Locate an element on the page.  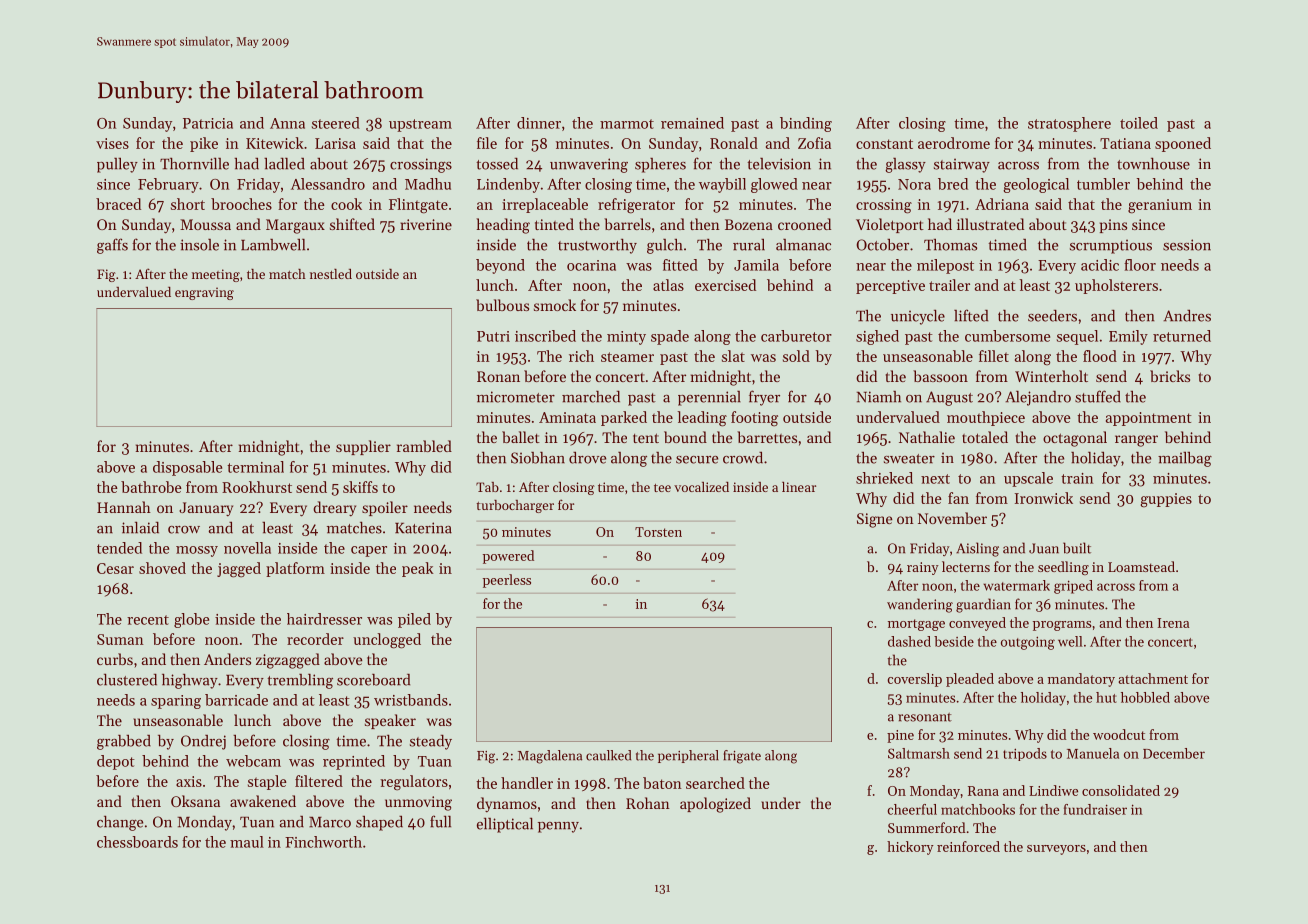
penny is located at coordinates (558, 827).
